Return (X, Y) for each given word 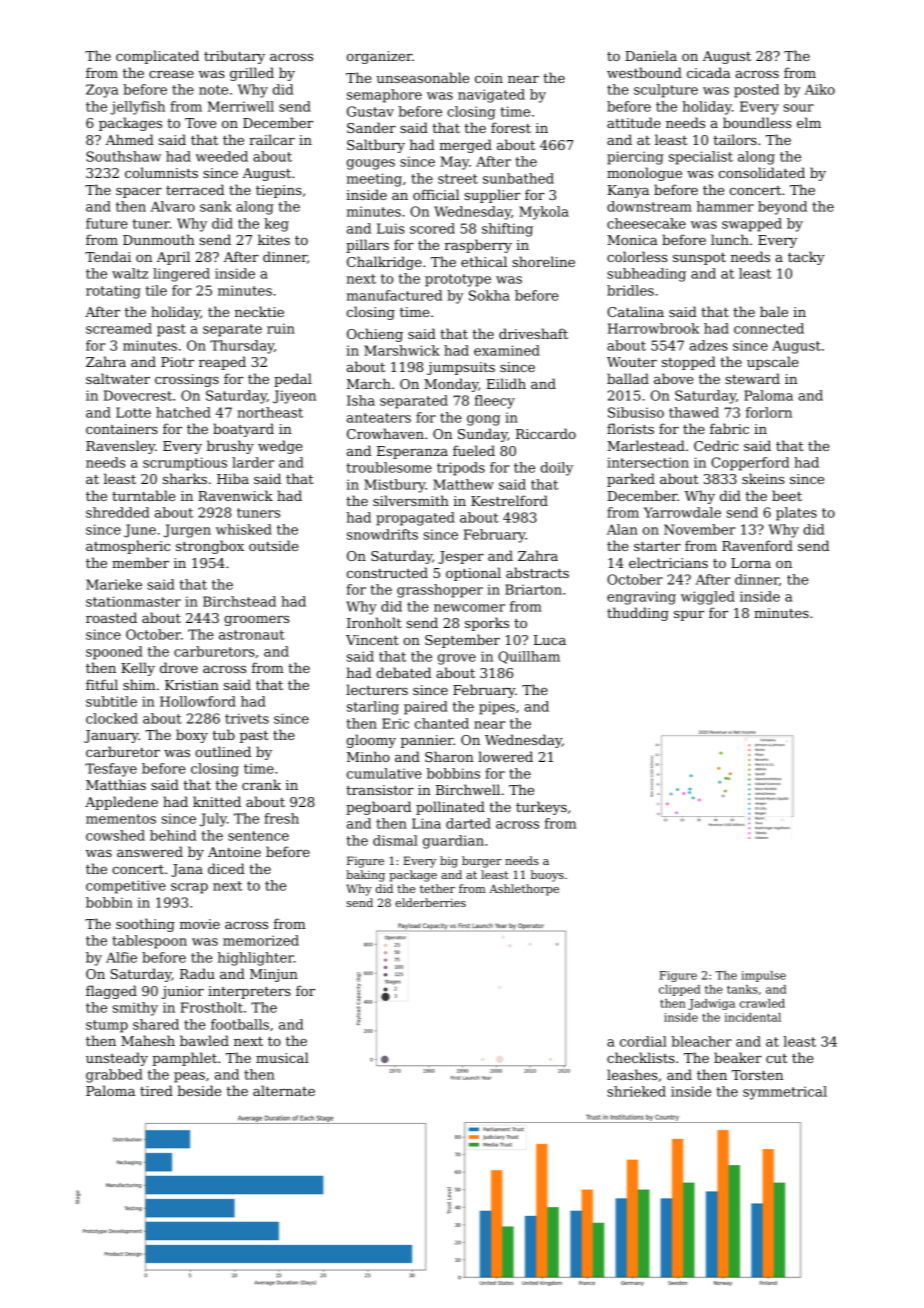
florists (630, 428)
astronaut (252, 635)
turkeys (541, 808)
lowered (505, 756)
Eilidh (506, 383)
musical (282, 1057)
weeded (222, 156)
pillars (367, 246)
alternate (284, 1090)
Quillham (529, 657)
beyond (782, 208)
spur (689, 616)
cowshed (115, 835)
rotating (113, 292)
